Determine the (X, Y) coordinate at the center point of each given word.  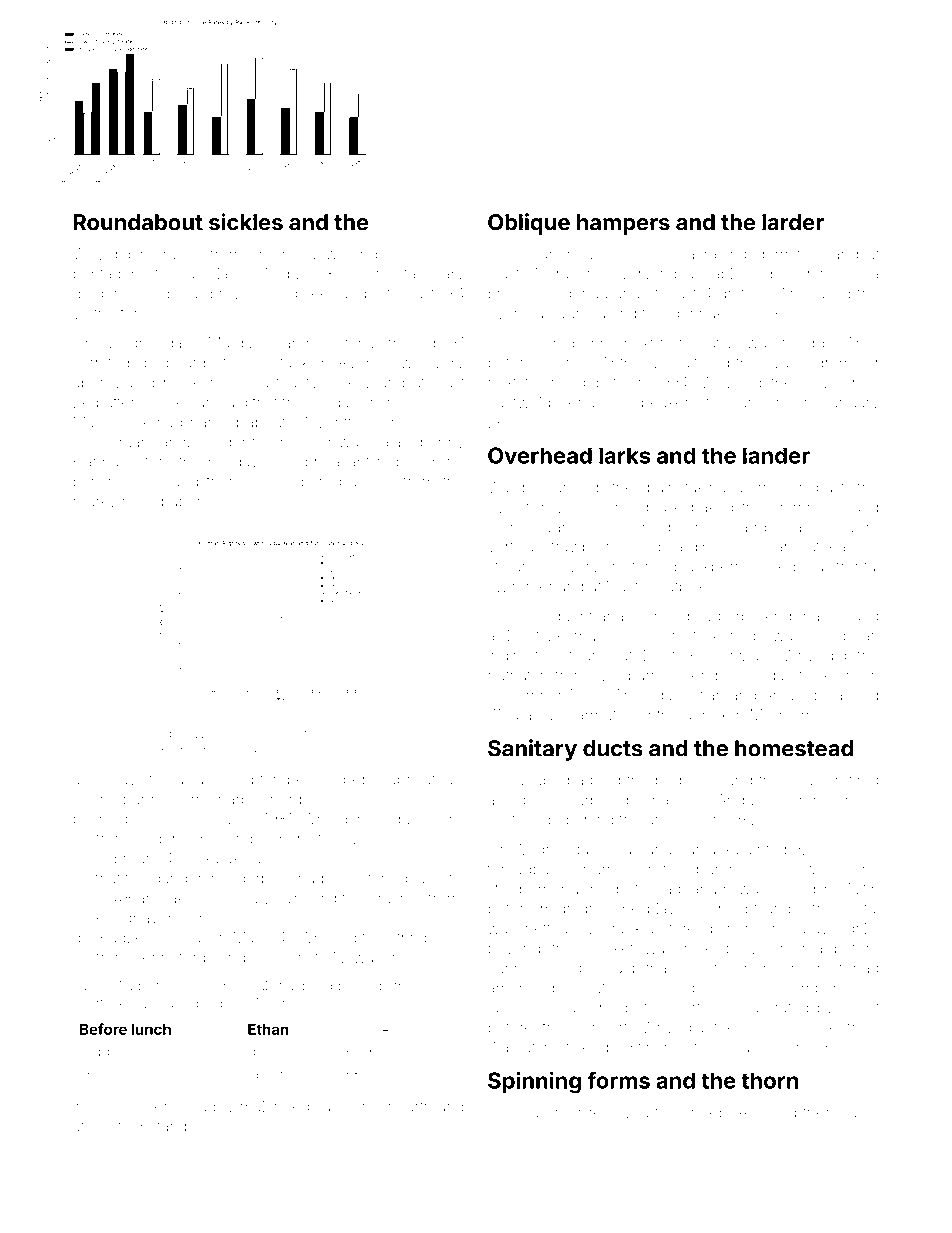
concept (729, 910)
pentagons (110, 276)
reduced (406, 462)
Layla (185, 780)
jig (617, 255)
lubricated (419, 779)
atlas (723, 343)
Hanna (96, 462)
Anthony (630, 364)
